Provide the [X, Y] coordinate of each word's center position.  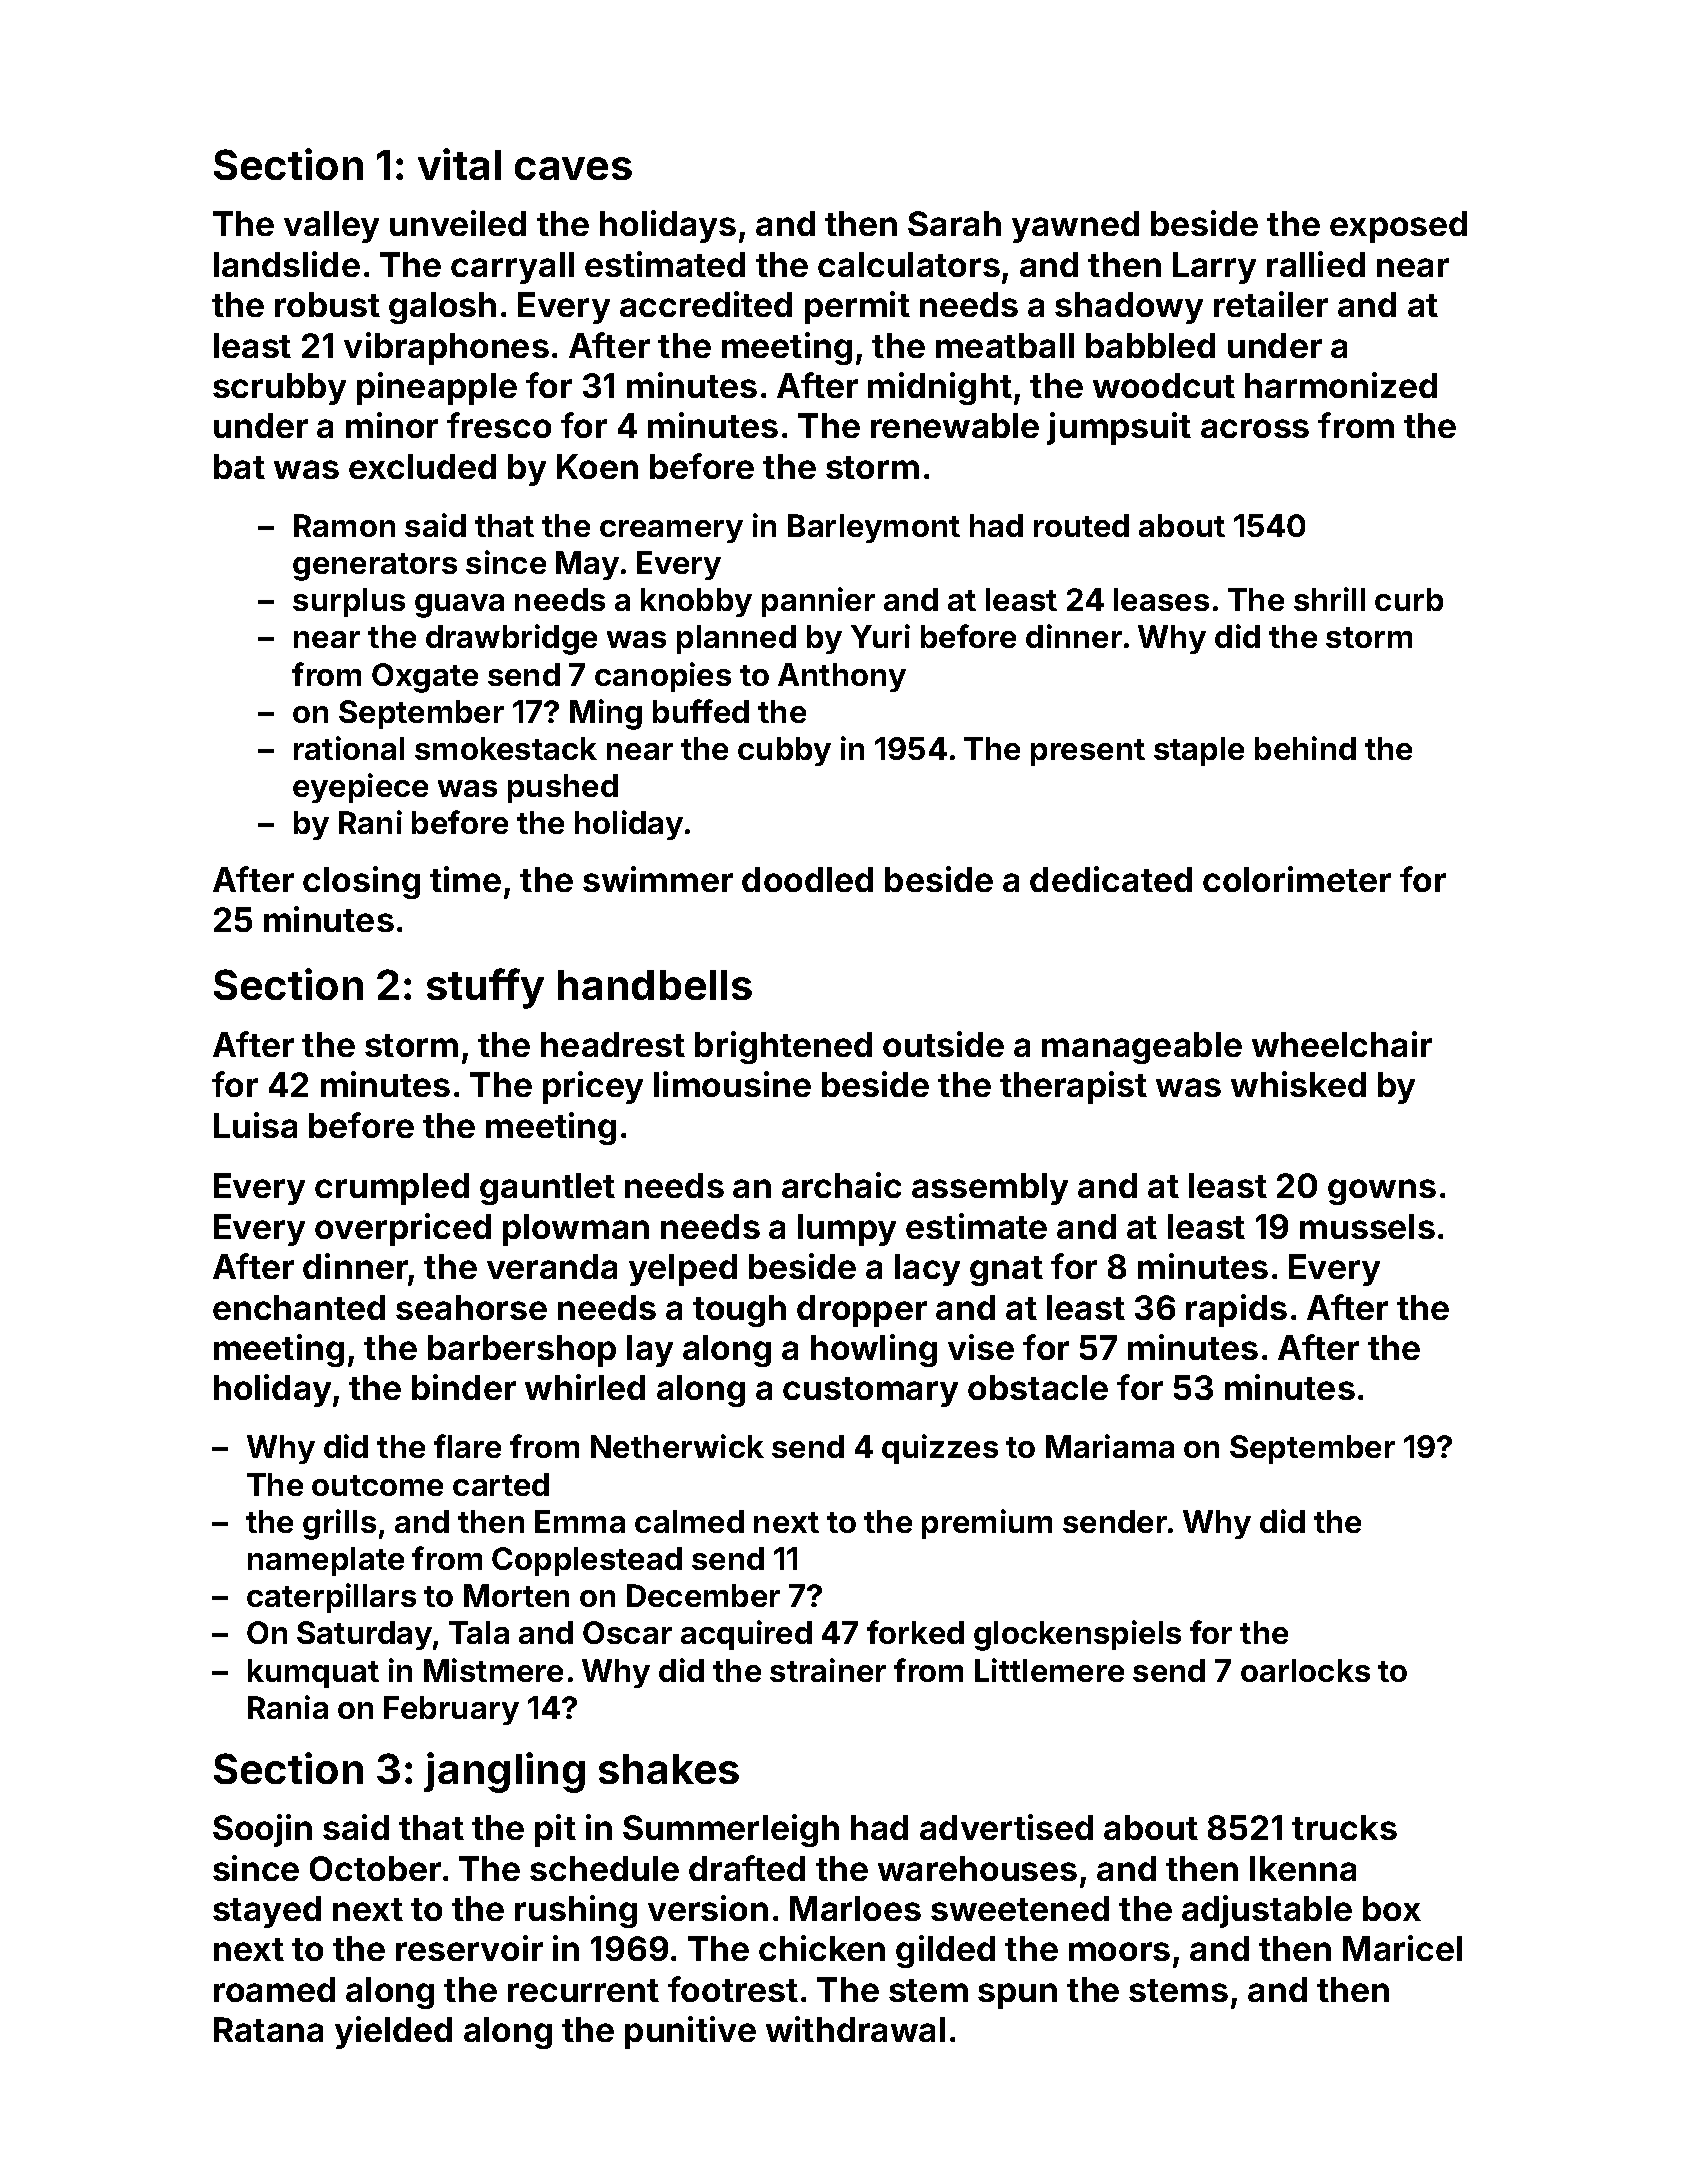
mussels [1367, 1226]
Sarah [954, 223]
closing [361, 882]
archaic [841, 1185]
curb [1409, 599]
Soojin [262, 1830]
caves [573, 168]
